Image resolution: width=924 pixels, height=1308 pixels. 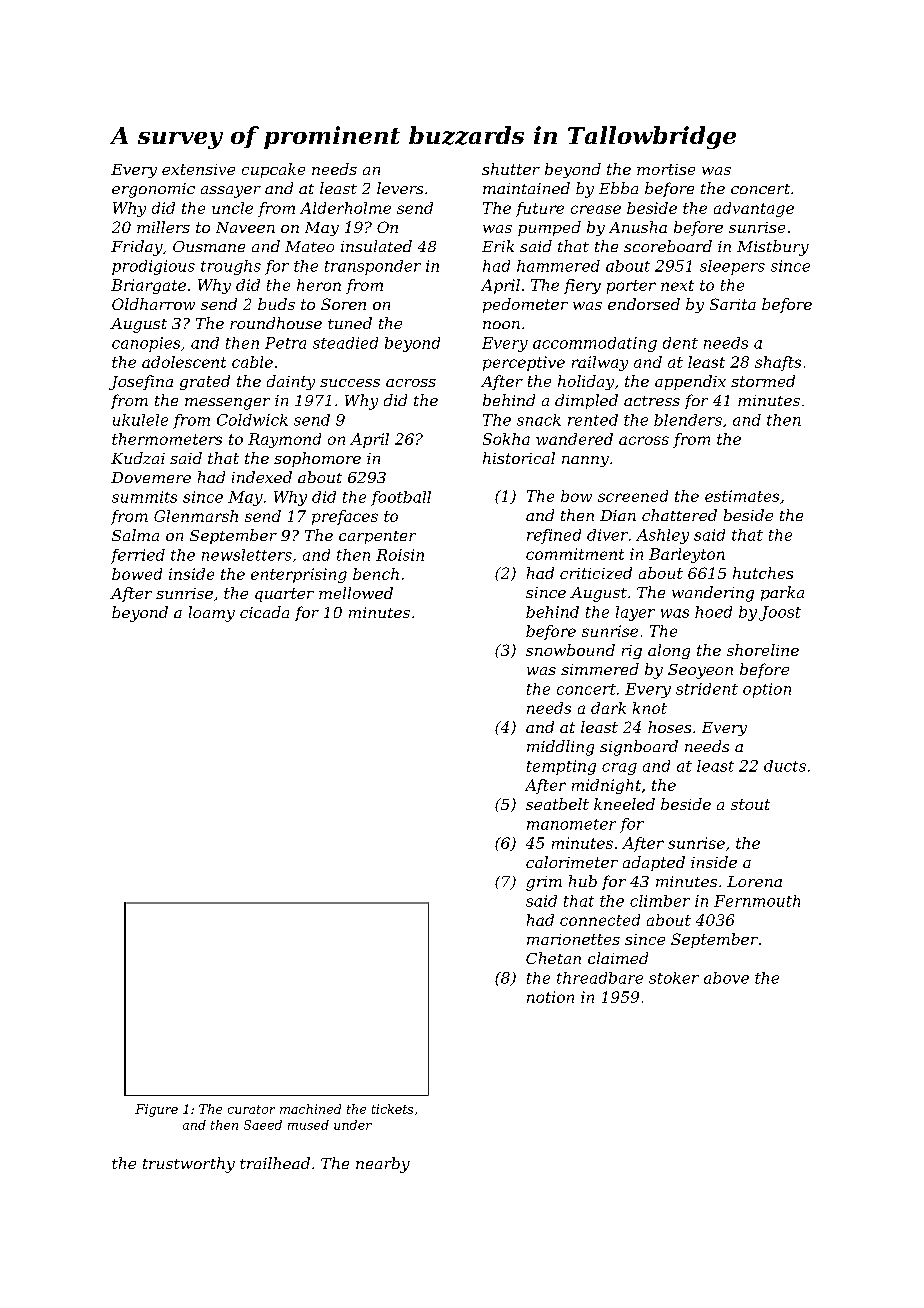 What do you see at coordinates (666, 169) in the screenshot?
I see `mortise` at bounding box center [666, 169].
